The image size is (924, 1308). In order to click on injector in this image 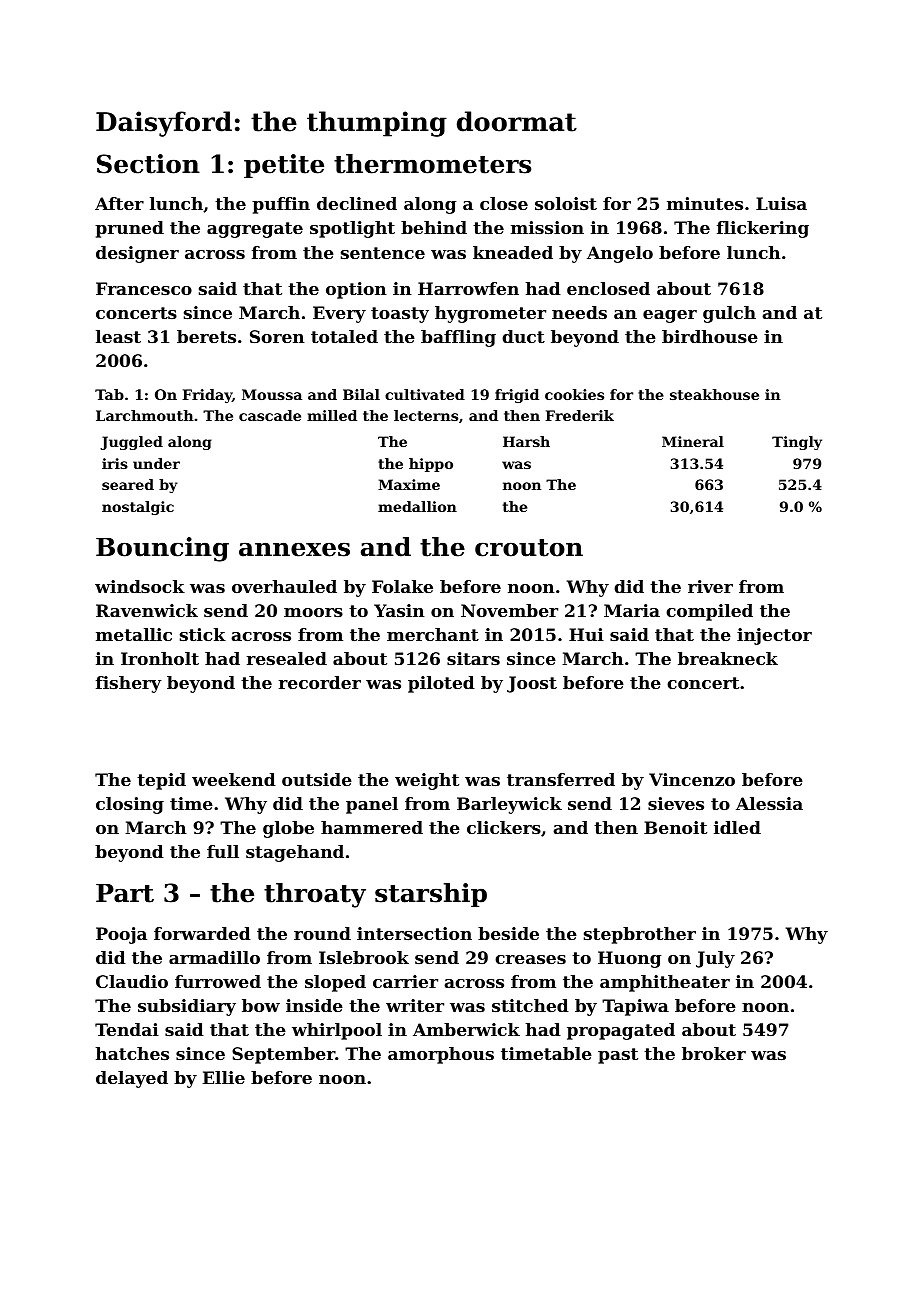, I will do `click(774, 636)`.
